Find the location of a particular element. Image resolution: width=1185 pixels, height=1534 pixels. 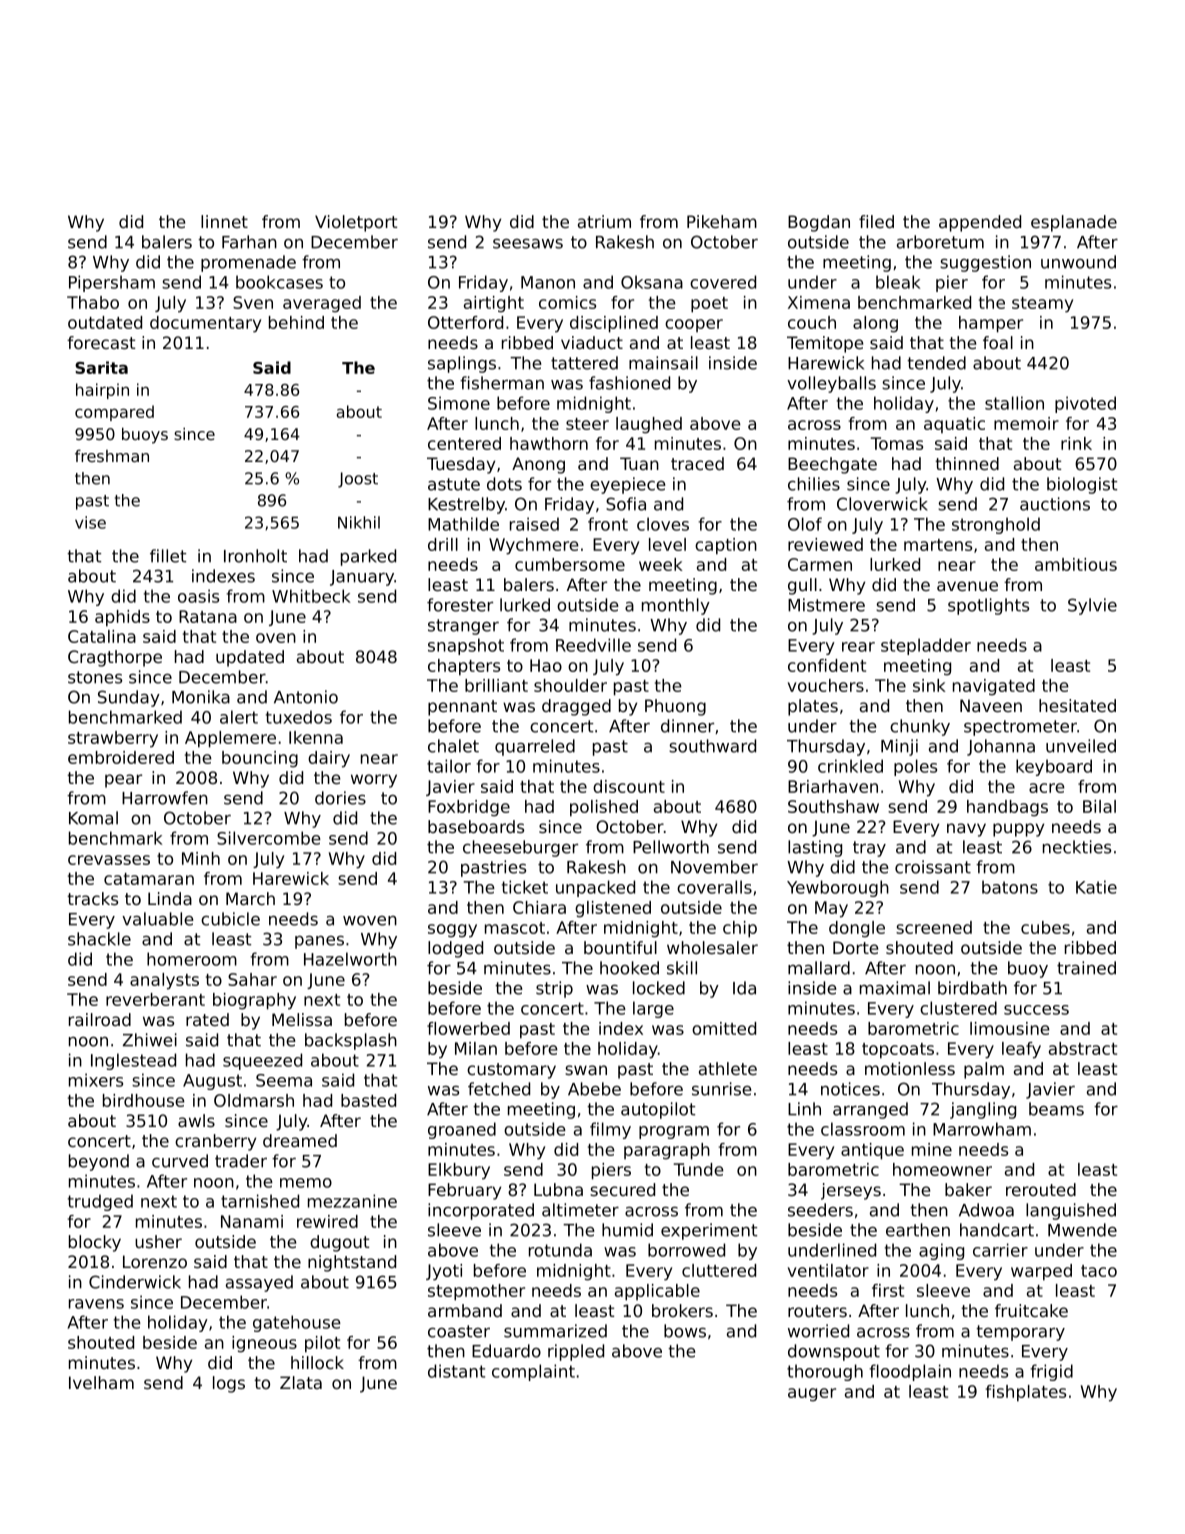

Antonio is located at coordinates (306, 697).
